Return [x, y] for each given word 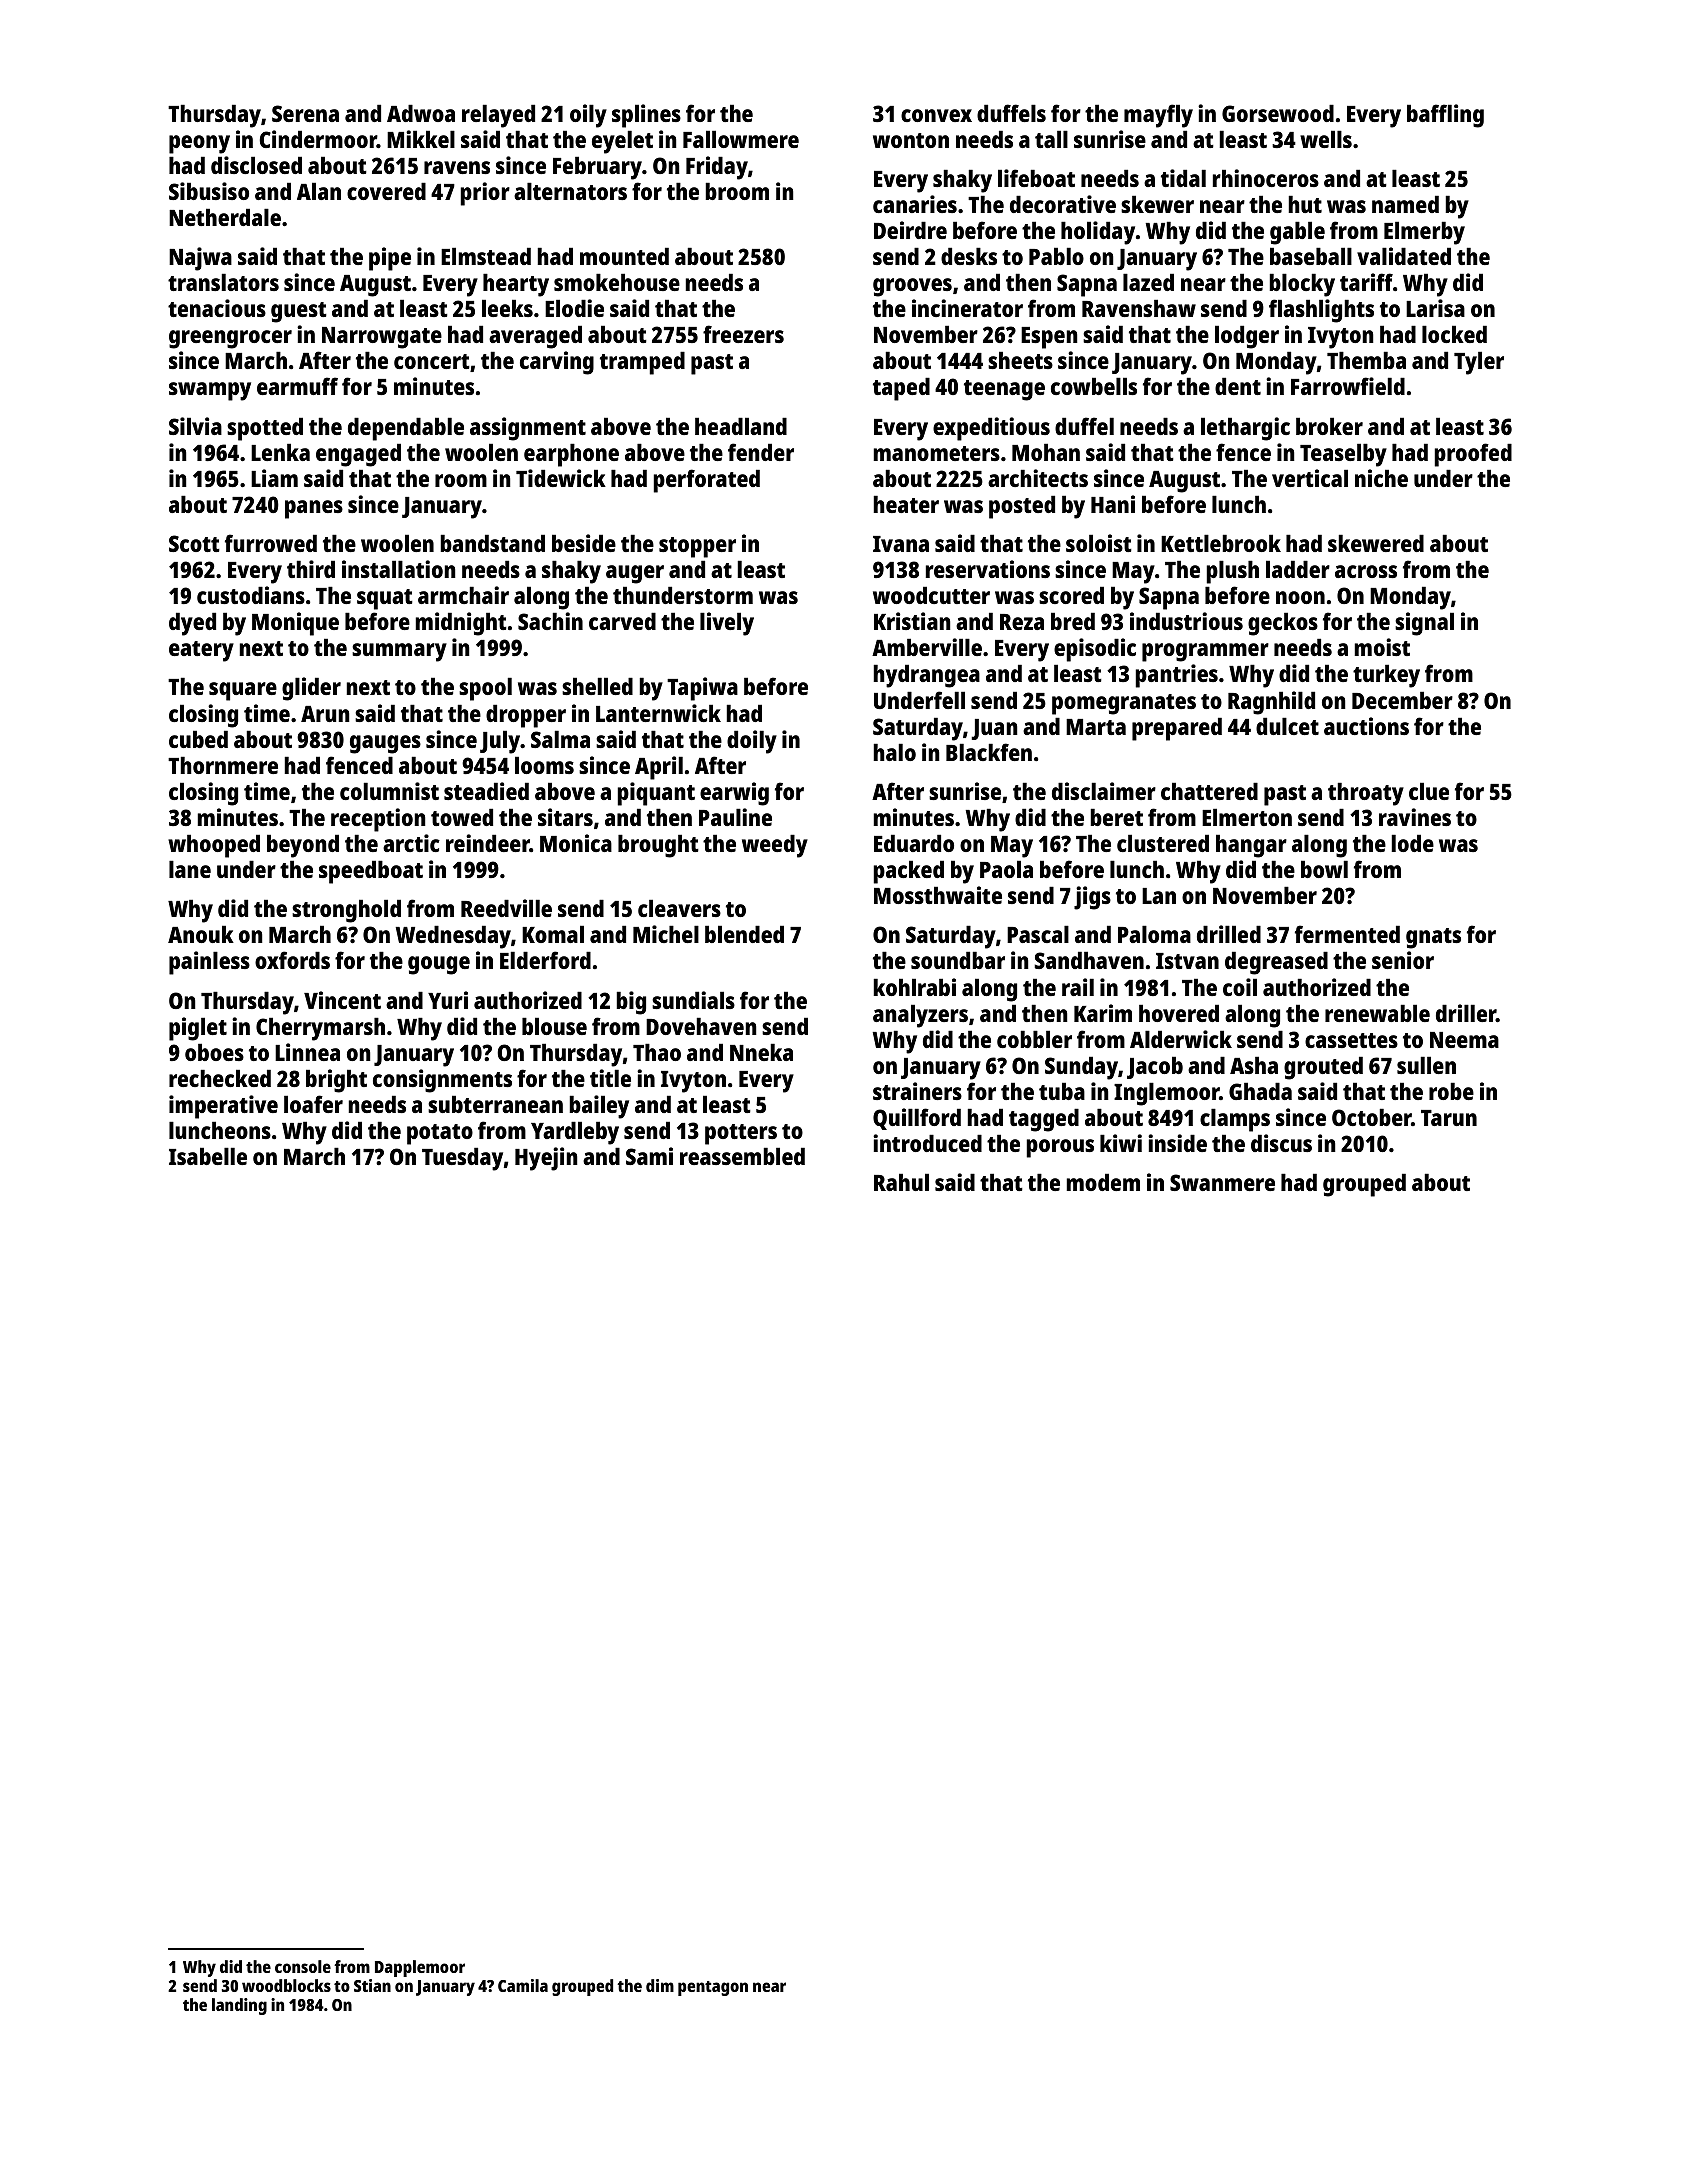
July [500, 742]
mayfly [1158, 116]
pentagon [713, 1988]
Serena [305, 113]
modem [1103, 1182]
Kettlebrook [1221, 543]
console [303, 1966]
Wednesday [453, 937]
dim [660, 1985]
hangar [1251, 846]
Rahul [901, 1182]
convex [936, 115]
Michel [666, 934]
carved [622, 621]
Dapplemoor [420, 1968]
